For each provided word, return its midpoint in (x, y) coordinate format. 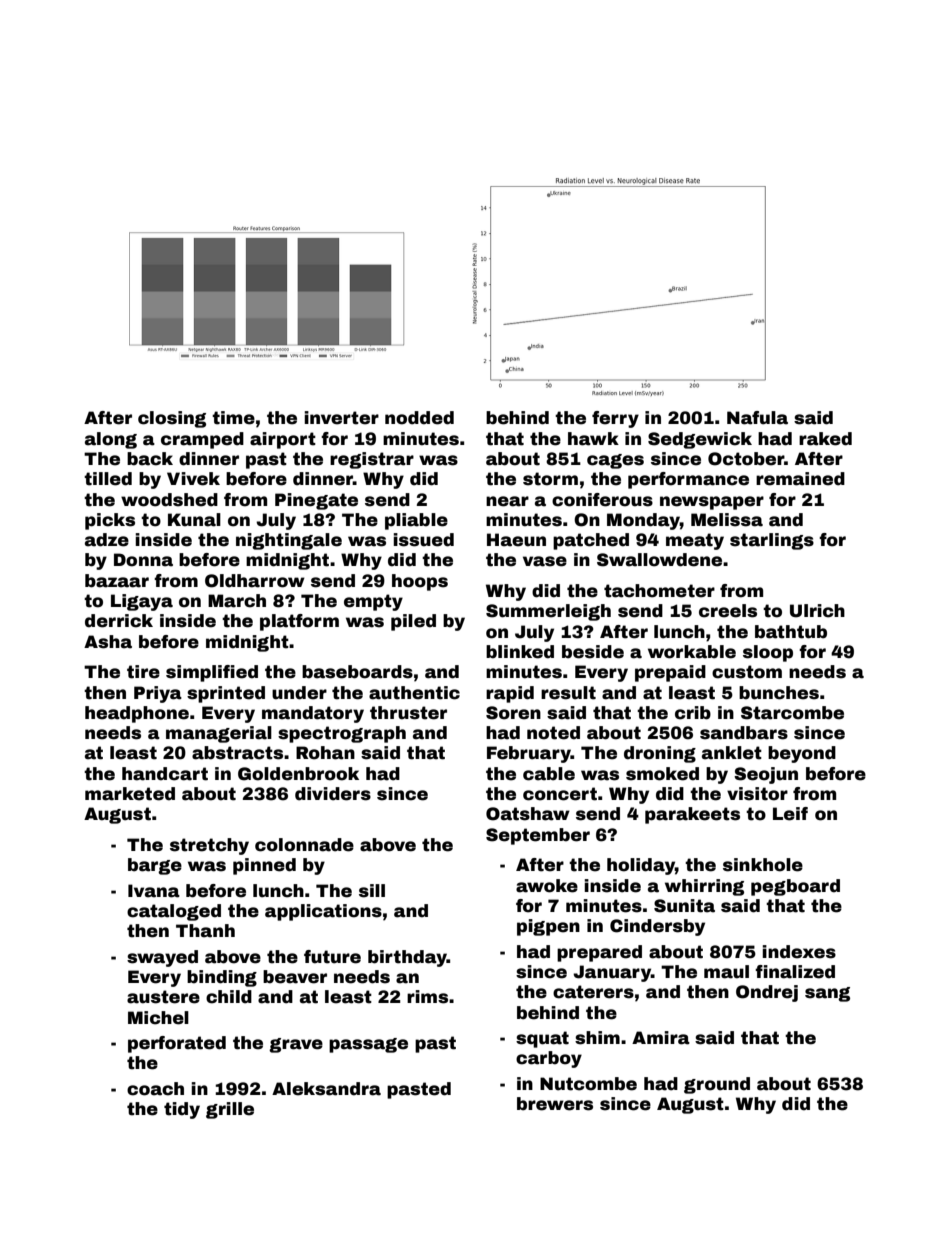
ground (717, 1085)
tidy (182, 1110)
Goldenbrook (298, 774)
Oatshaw (528, 814)
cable (549, 774)
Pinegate (316, 501)
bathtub (791, 632)
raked (825, 439)
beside (593, 652)
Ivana (154, 891)
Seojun (766, 775)
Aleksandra (326, 1089)
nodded (419, 418)
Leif (790, 814)
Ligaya (142, 602)
